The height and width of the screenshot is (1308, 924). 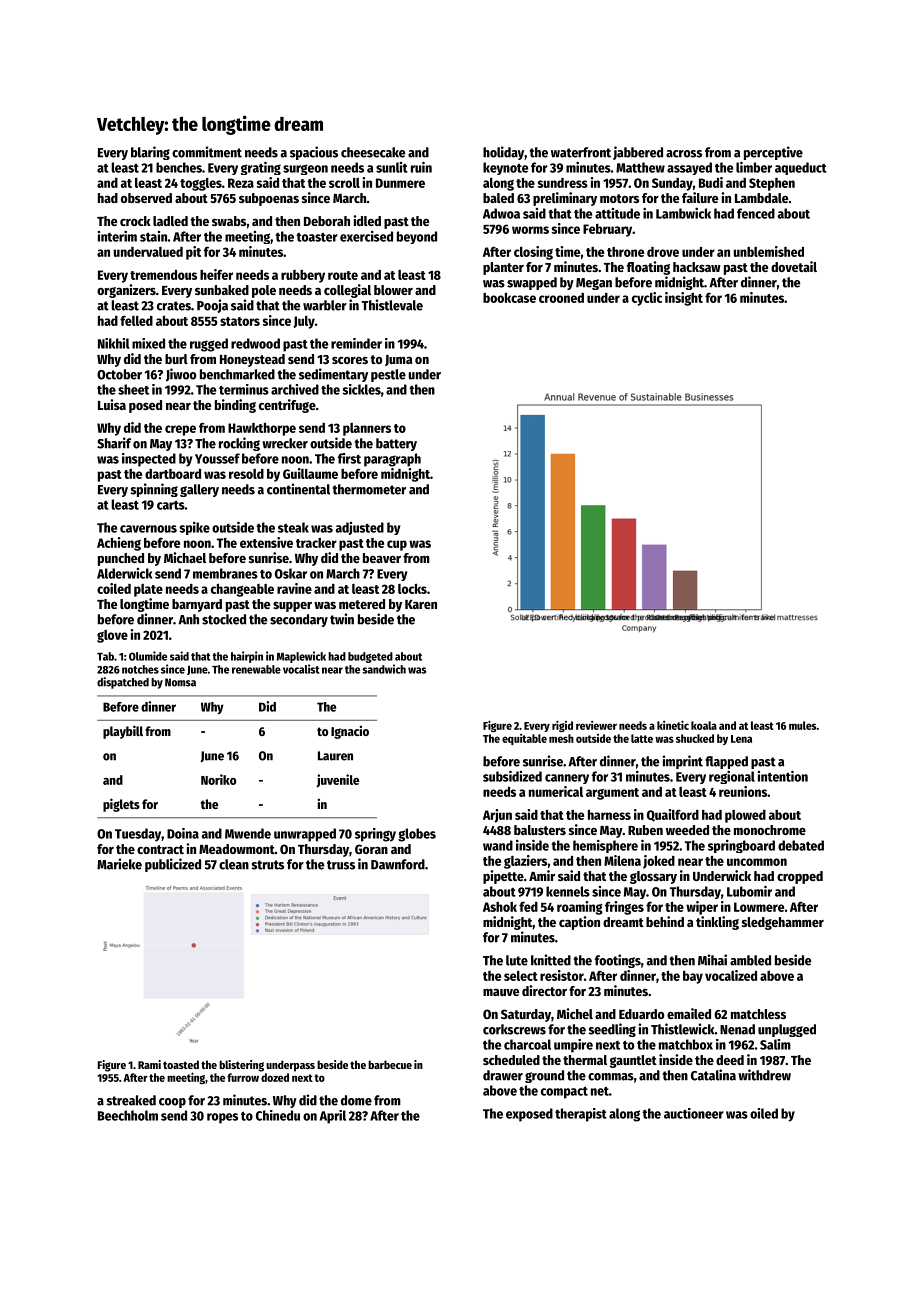 I want to click on commitment, so click(x=207, y=152).
